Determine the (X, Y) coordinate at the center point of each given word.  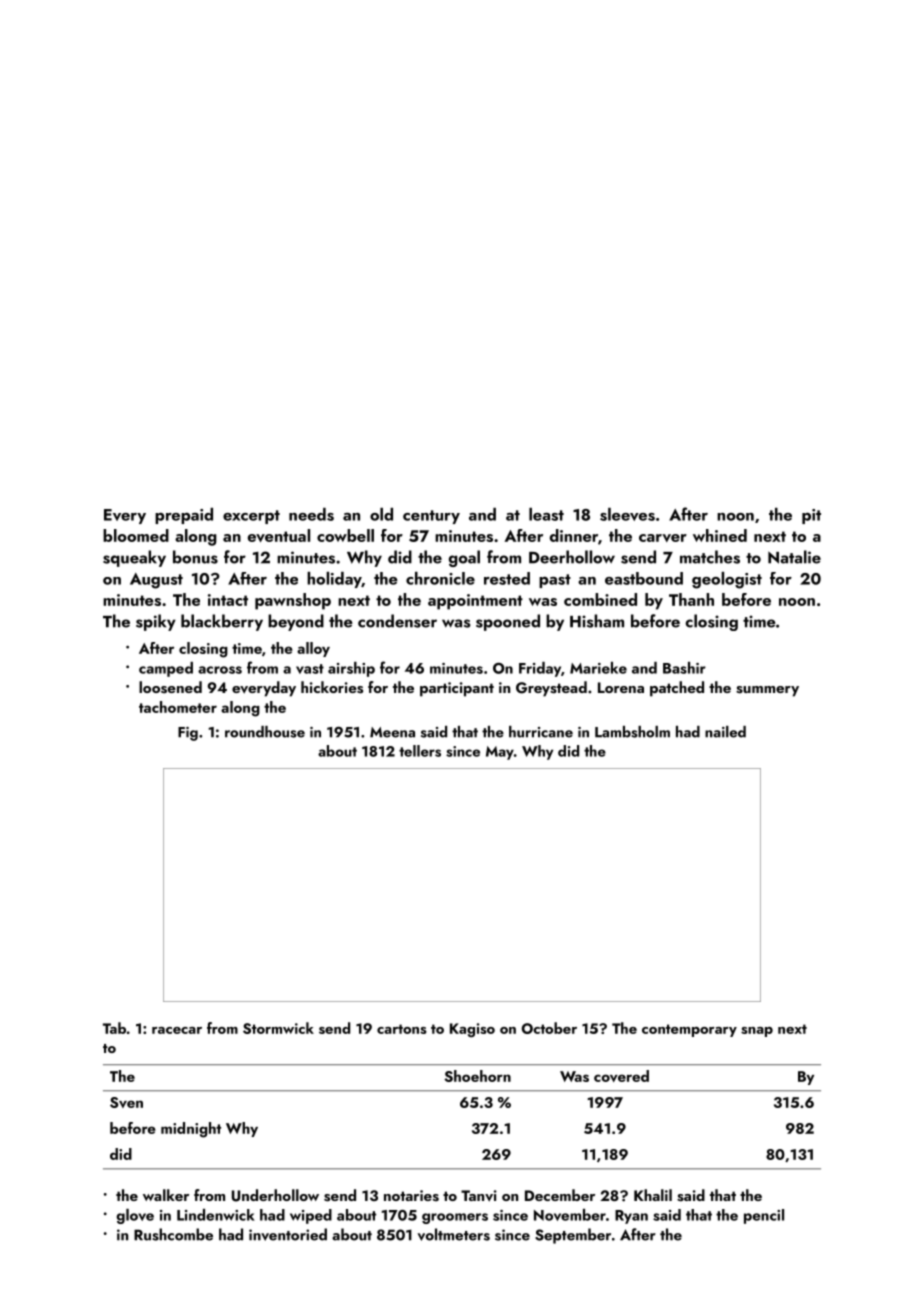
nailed (725, 732)
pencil (764, 1216)
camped (166, 669)
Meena (392, 732)
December (560, 1195)
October (549, 1028)
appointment (475, 602)
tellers (420, 751)
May (500, 753)
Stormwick (278, 1028)
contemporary (689, 1030)
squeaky (134, 558)
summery (767, 691)
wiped (311, 1216)
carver (663, 538)
